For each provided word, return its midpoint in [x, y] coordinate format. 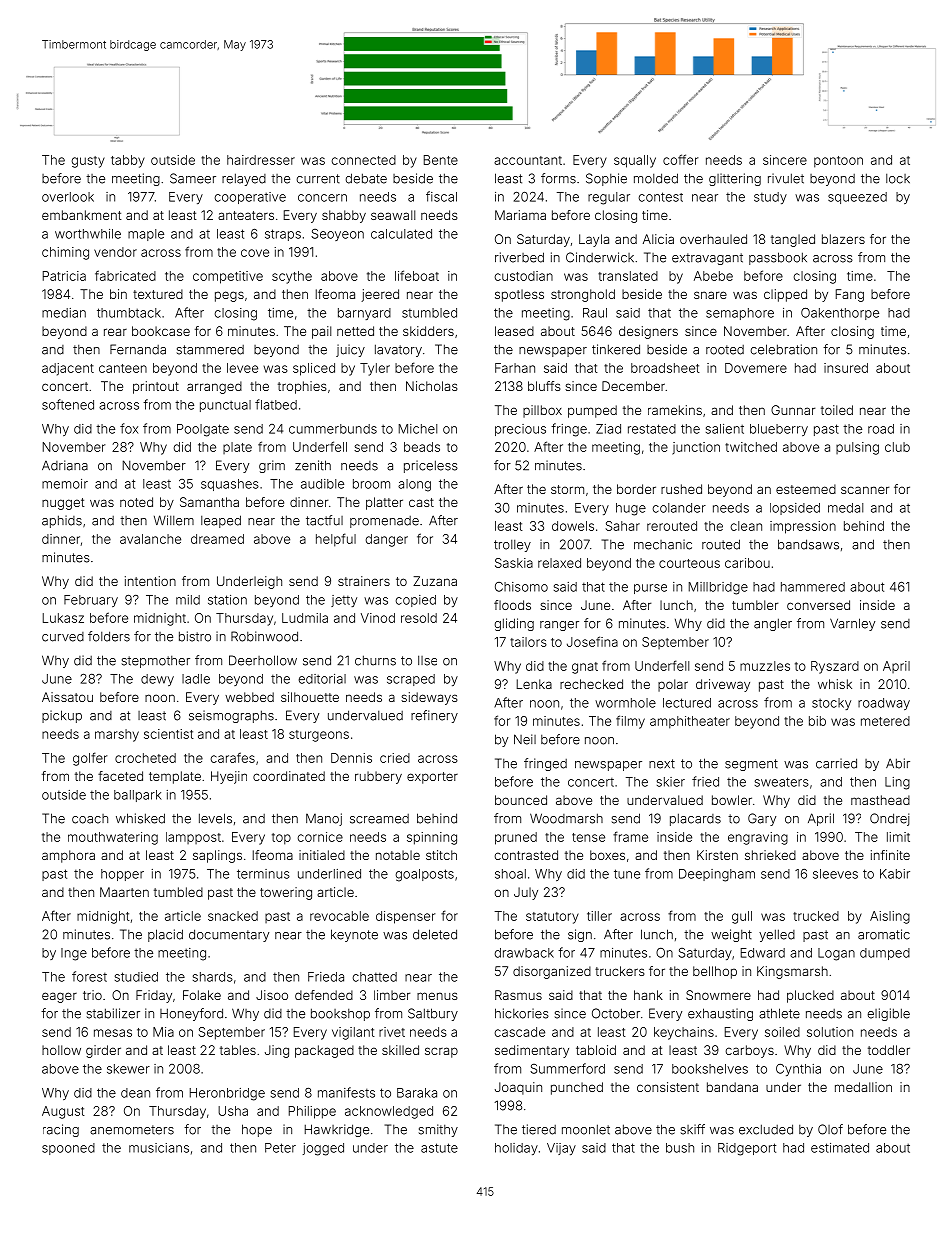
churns [375, 660]
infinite [890, 855]
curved [63, 637]
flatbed [276, 404]
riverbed [519, 257]
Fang [850, 295]
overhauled [713, 239]
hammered [813, 587]
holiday [516, 1149]
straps [283, 235]
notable [398, 855]
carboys [749, 1051]
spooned [68, 1149]
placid [165, 935]
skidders [428, 331]
